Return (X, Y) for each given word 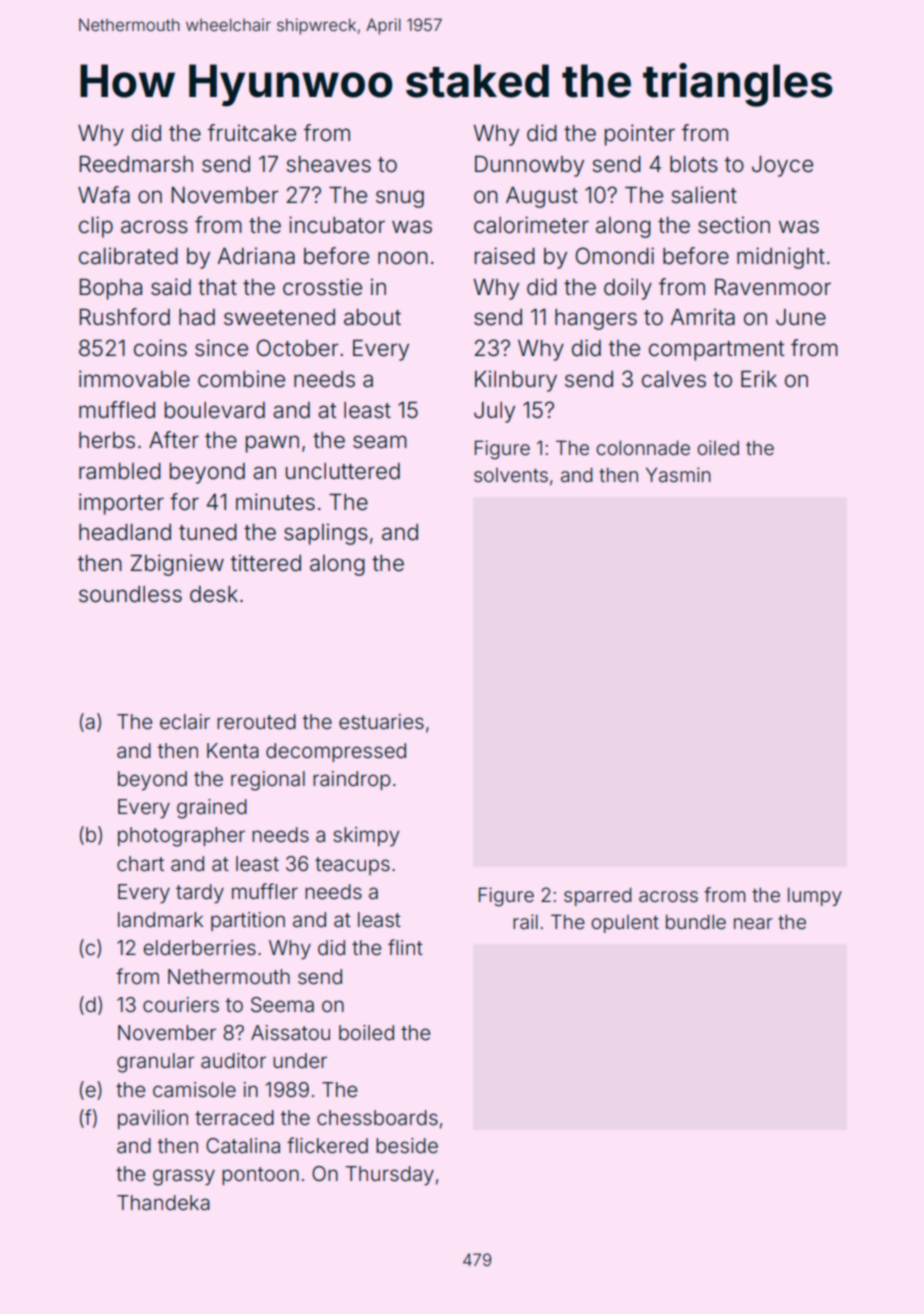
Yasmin (678, 474)
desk (214, 594)
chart (140, 863)
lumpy (815, 897)
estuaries (381, 721)
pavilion (153, 1119)
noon (403, 258)
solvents (511, 475)
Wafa (104, 195)
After (174, 440)
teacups (352, 866)
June (801, 317)
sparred (598, 897)
